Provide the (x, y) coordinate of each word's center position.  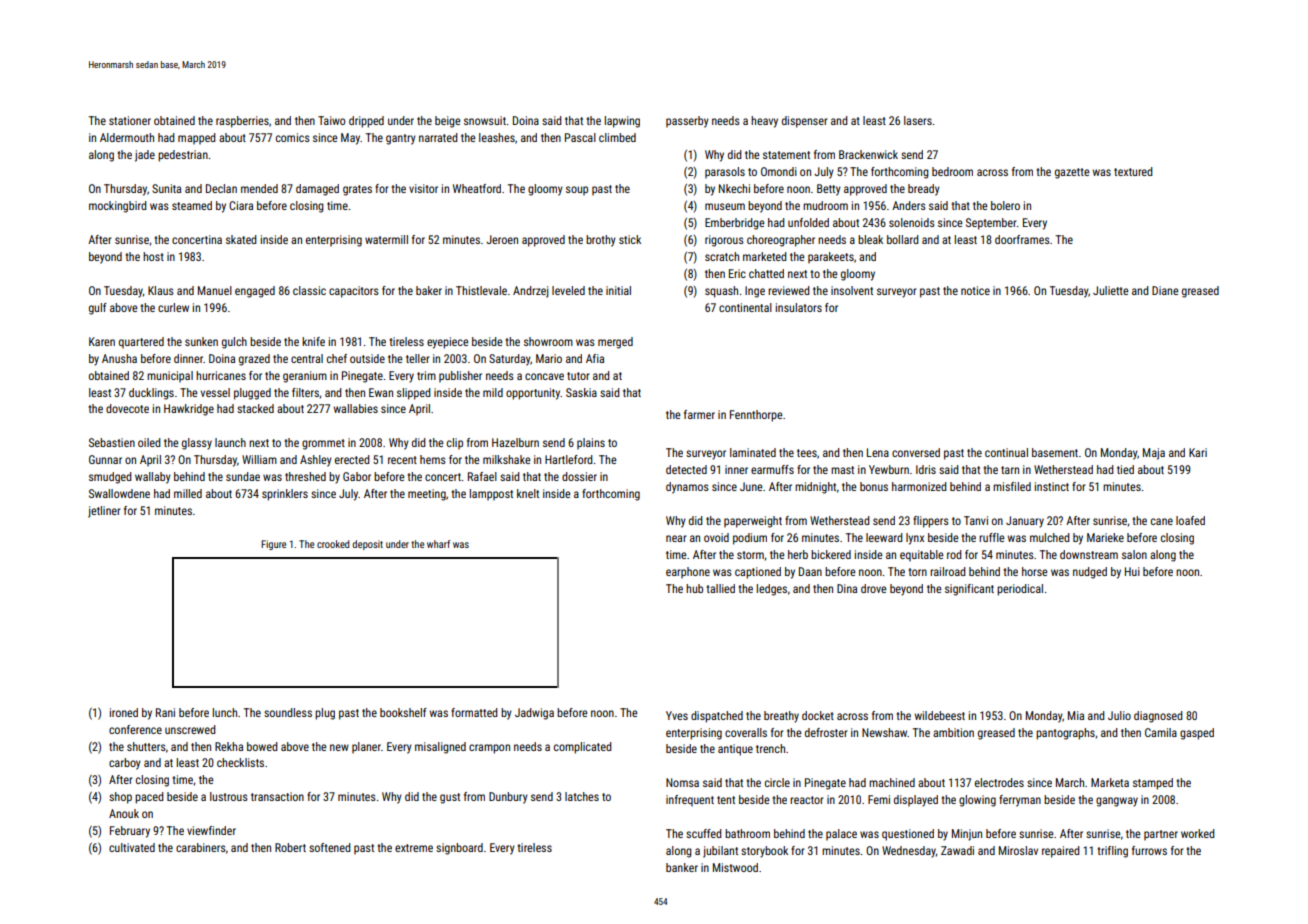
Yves (677, 715)
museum (725, 206)
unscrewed (190, 729)
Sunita (166, 188)
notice (975, 290)
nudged (1090, 573)
